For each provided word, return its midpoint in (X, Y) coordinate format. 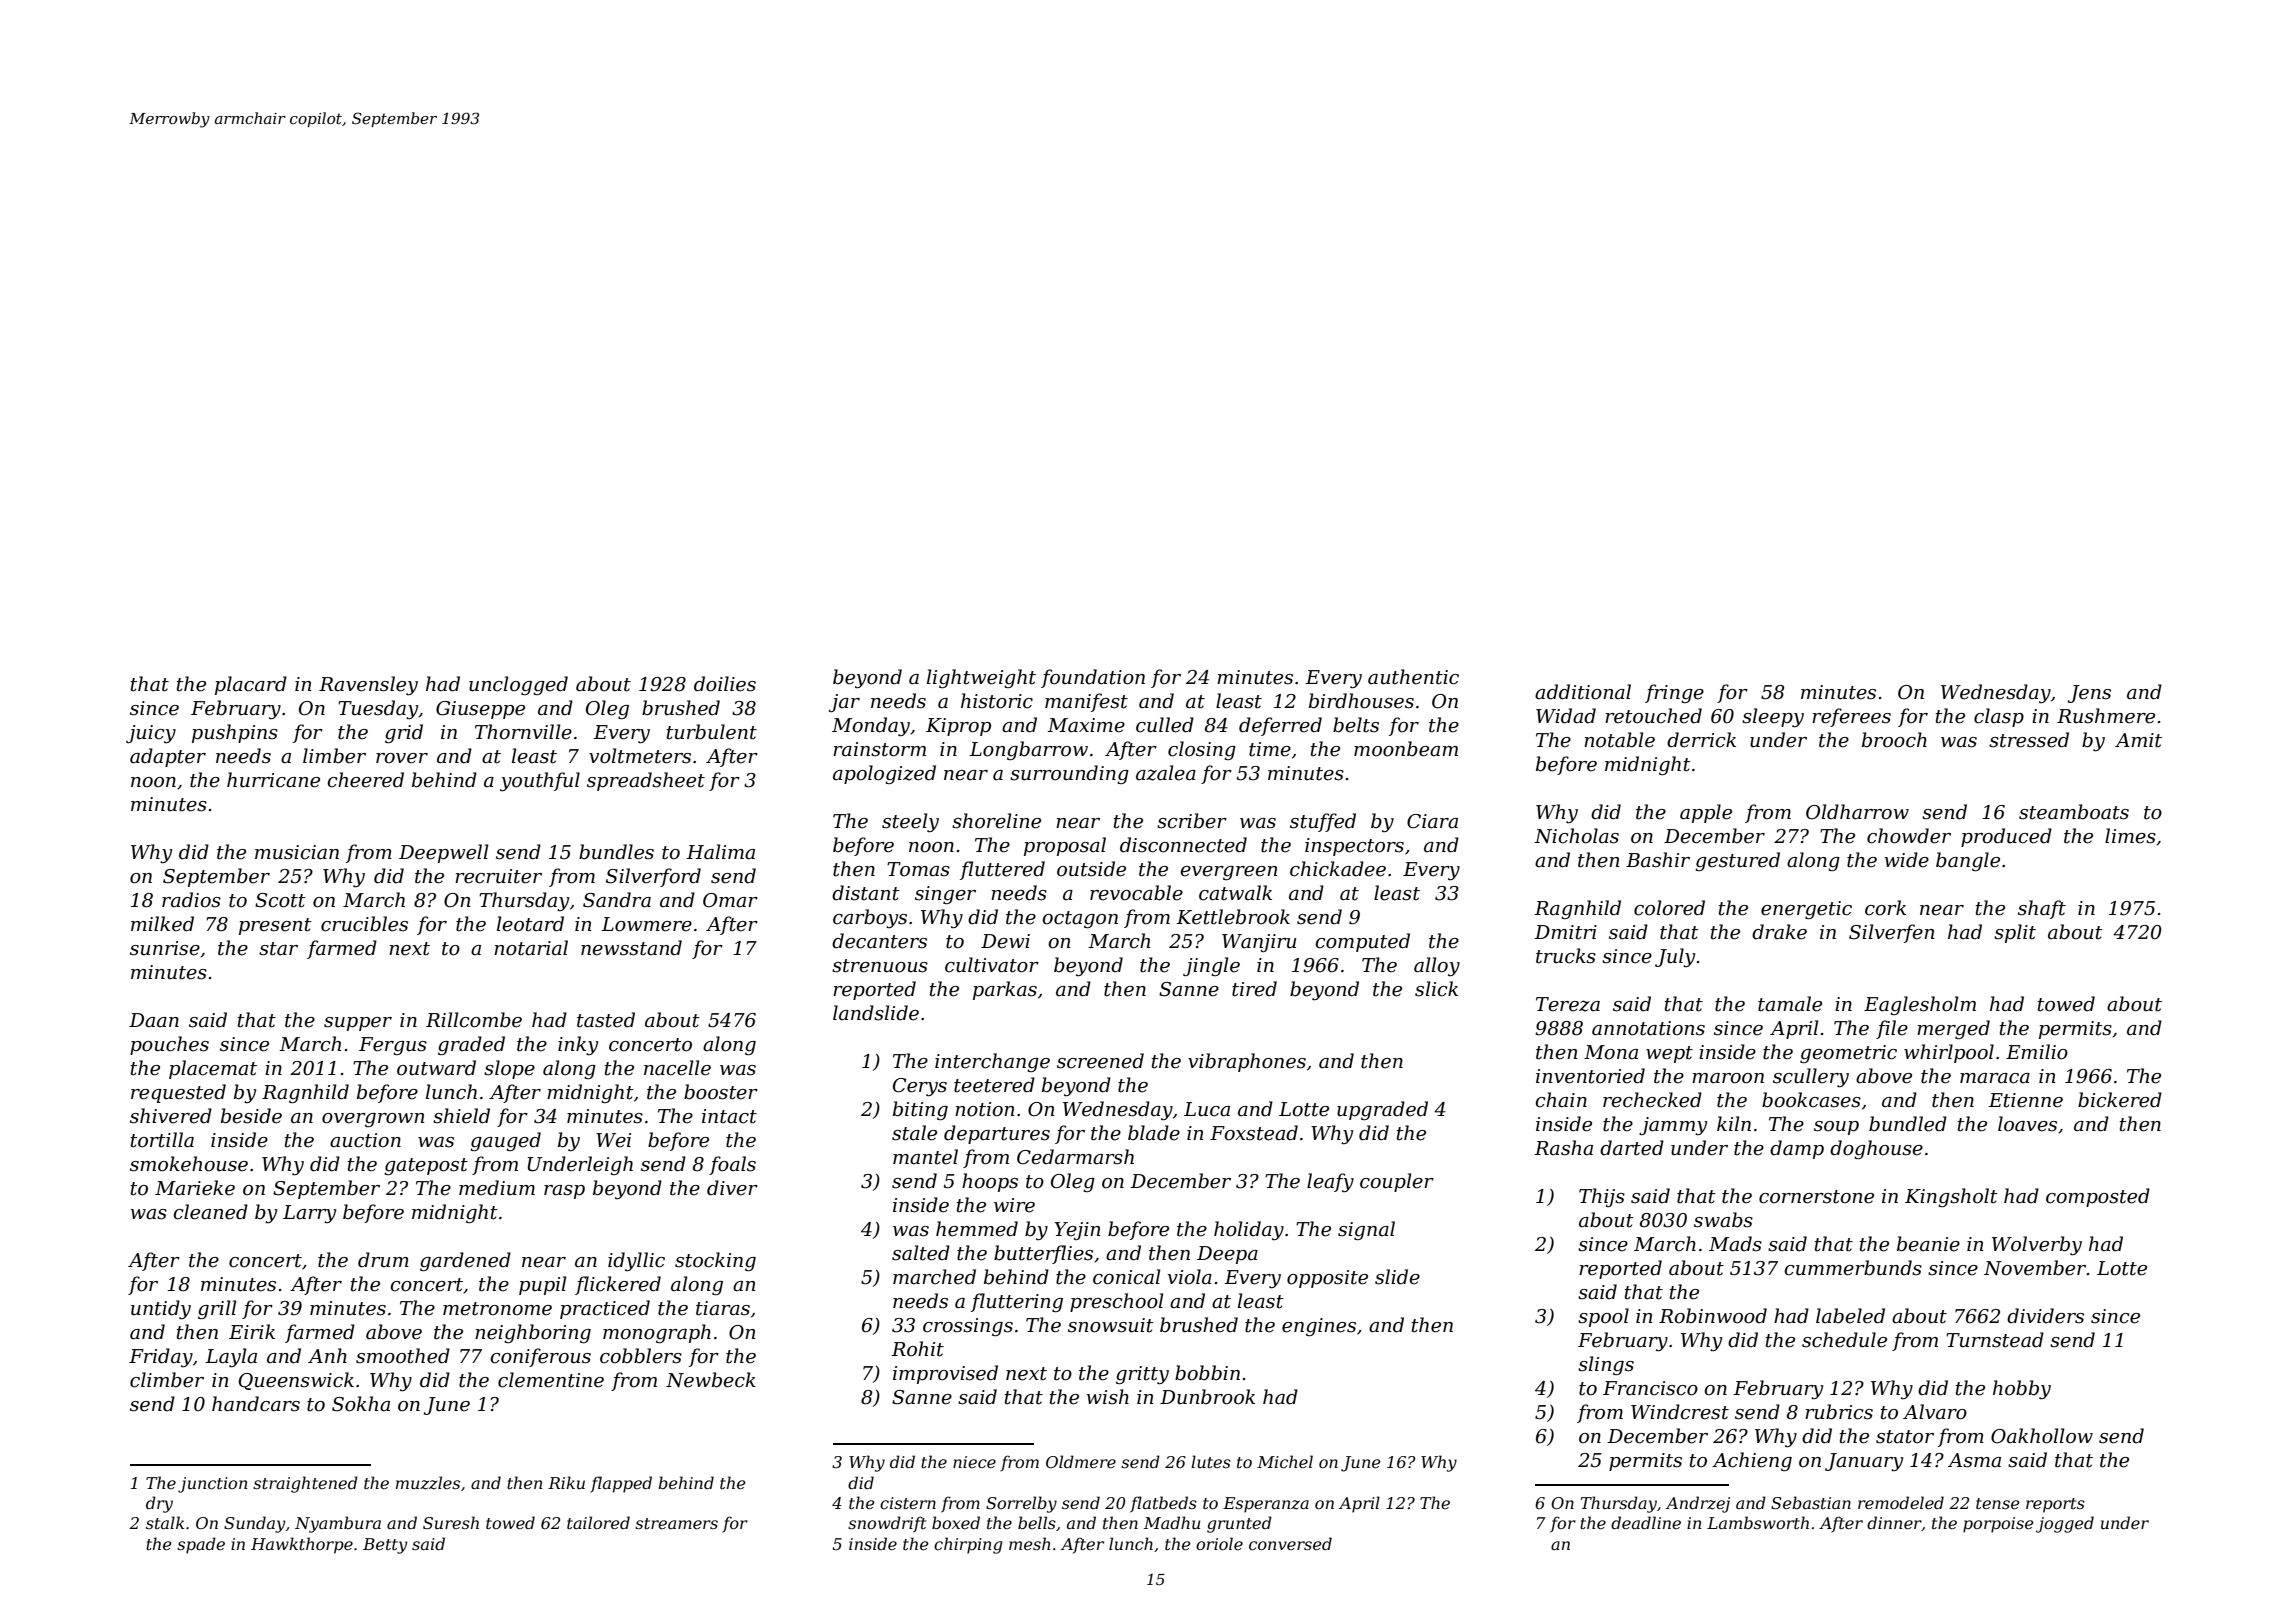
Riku (566, 1482)
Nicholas (1576, 836)
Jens (2089, 694)
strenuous (880, 966)
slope (509, 1069)
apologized (884, 774)
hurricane (273, 780)
